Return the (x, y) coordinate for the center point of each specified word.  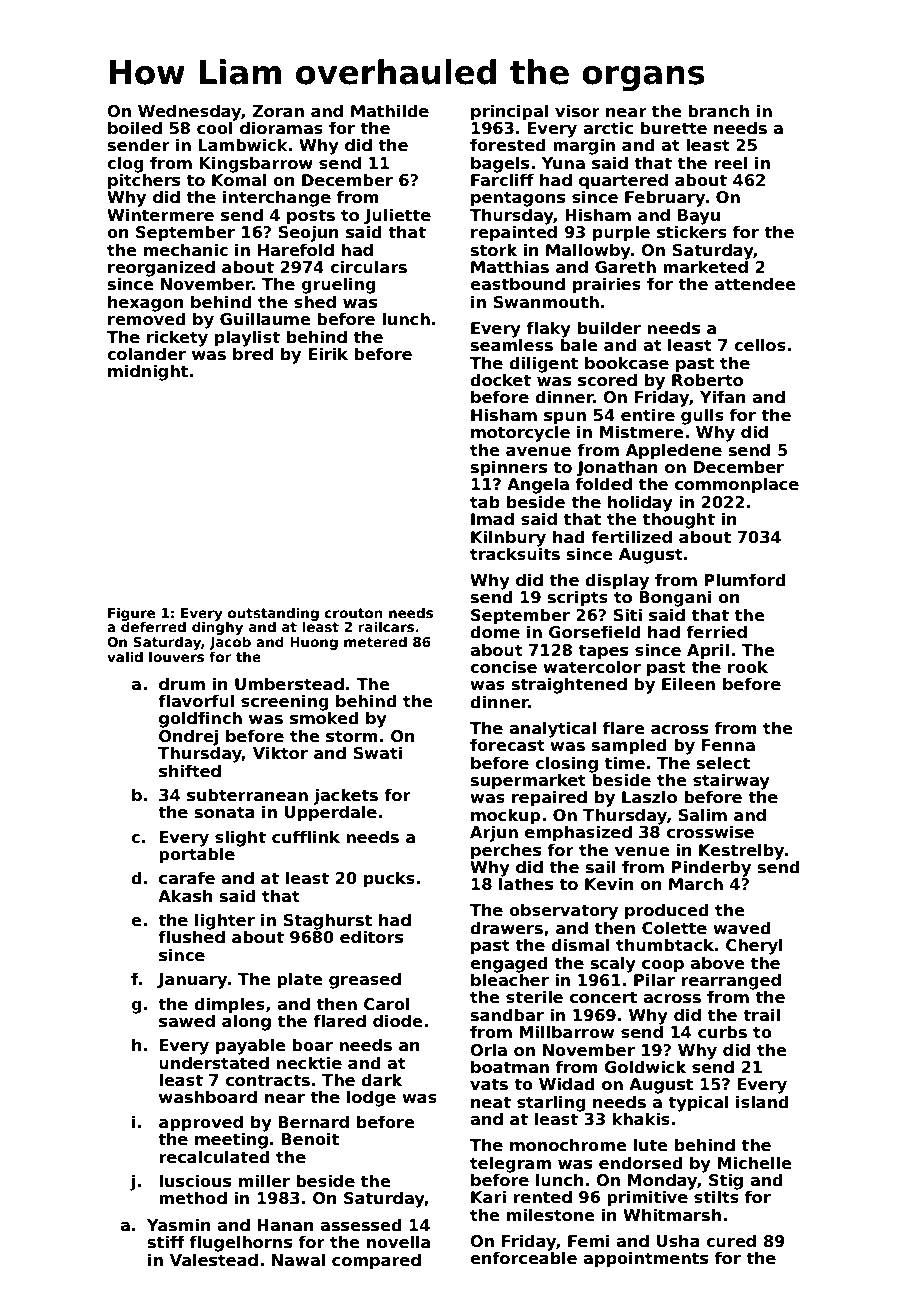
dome (495, 632)
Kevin (609, 884)
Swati (377, 753)
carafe (187, 878)
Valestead (214, 1260)
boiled (135, 128)
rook (748, 667)
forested (508, 145)
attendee (754, 284)
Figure (131, 614)
